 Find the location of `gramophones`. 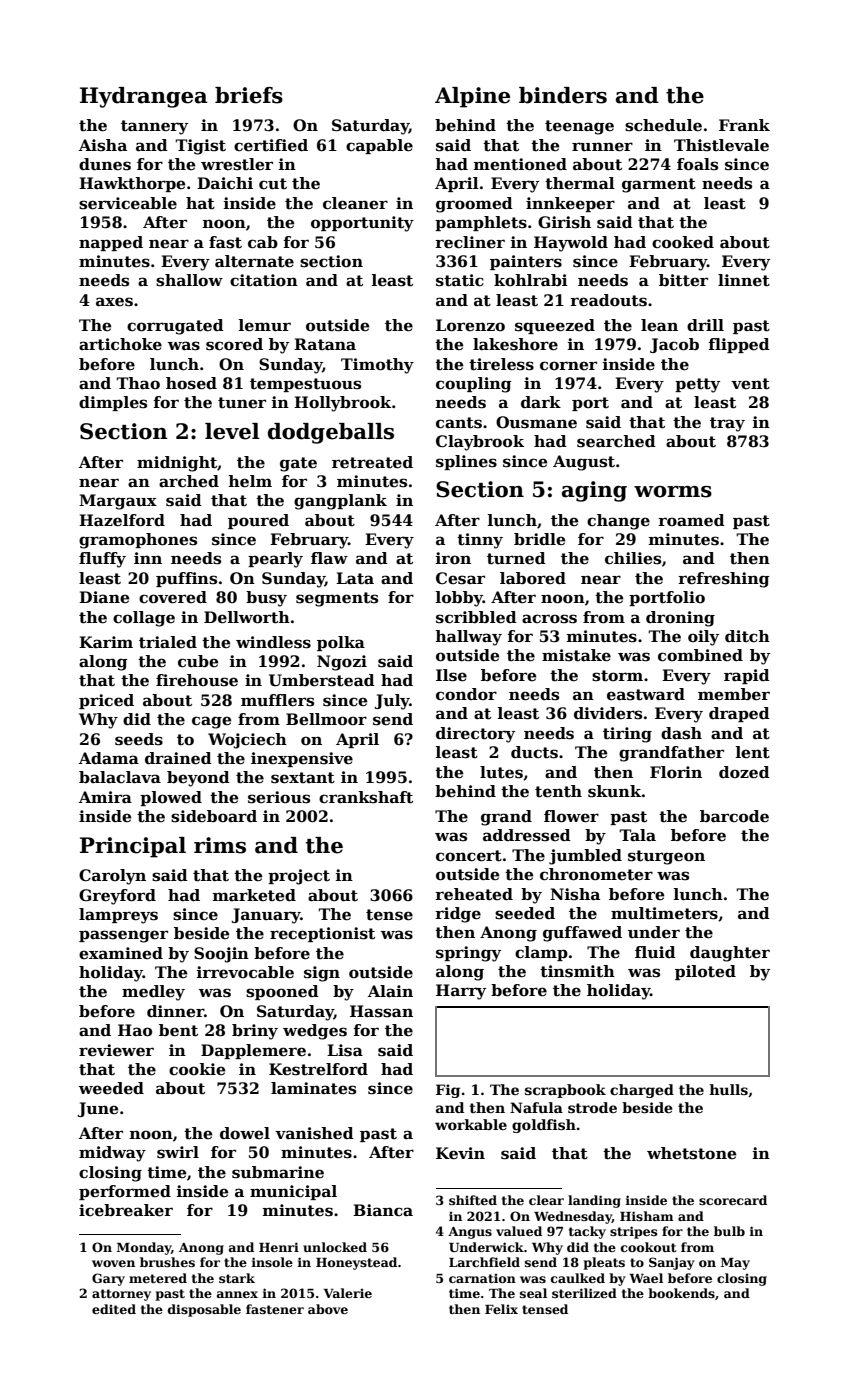

gramophones is located at coordinates (138, 541).
